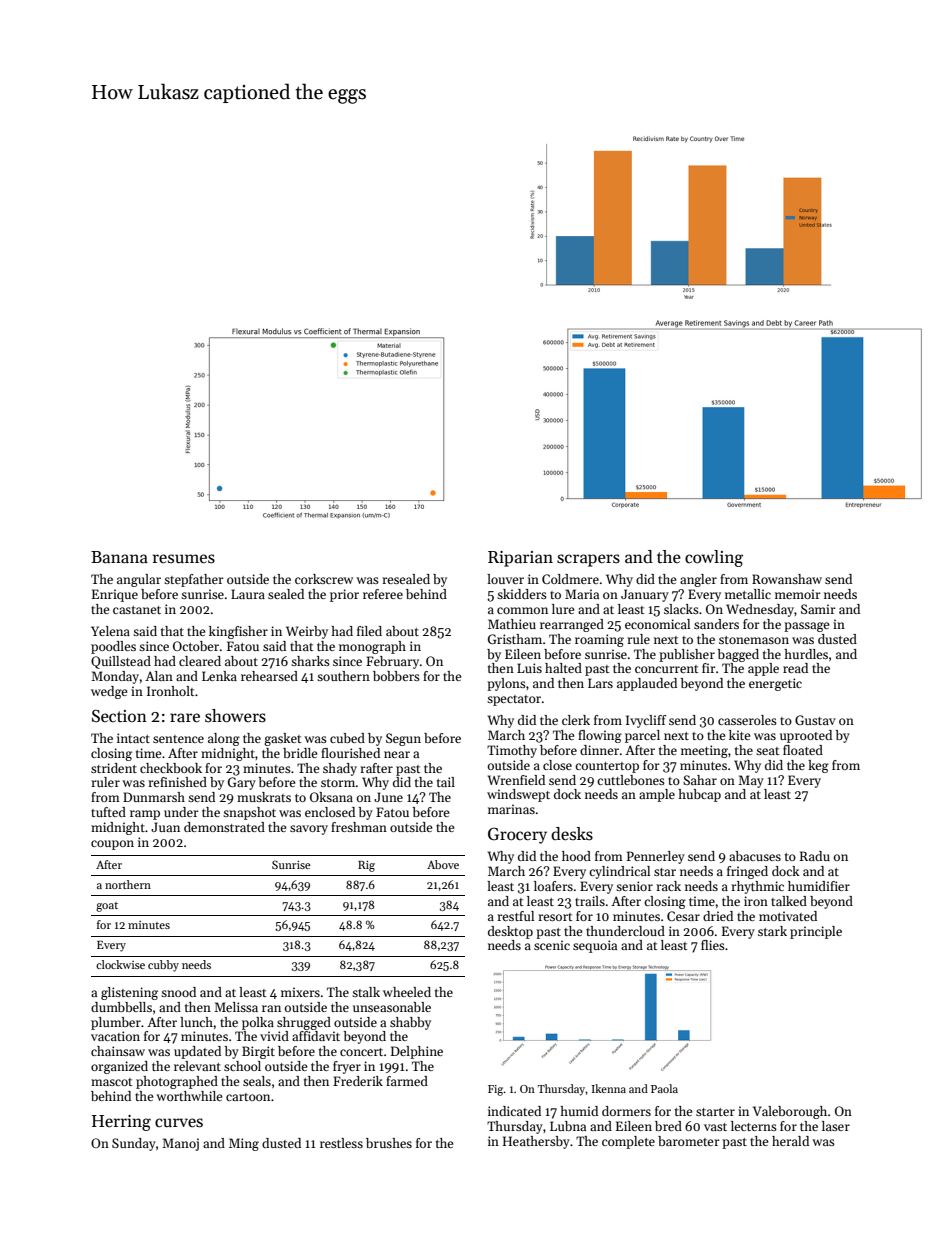 Image resolution: width=952 pixels, height=1233 pixels. What do you see at coordinates (505, 579) in the screenshot?
I see `louver` at bounding box center [505, 579].
